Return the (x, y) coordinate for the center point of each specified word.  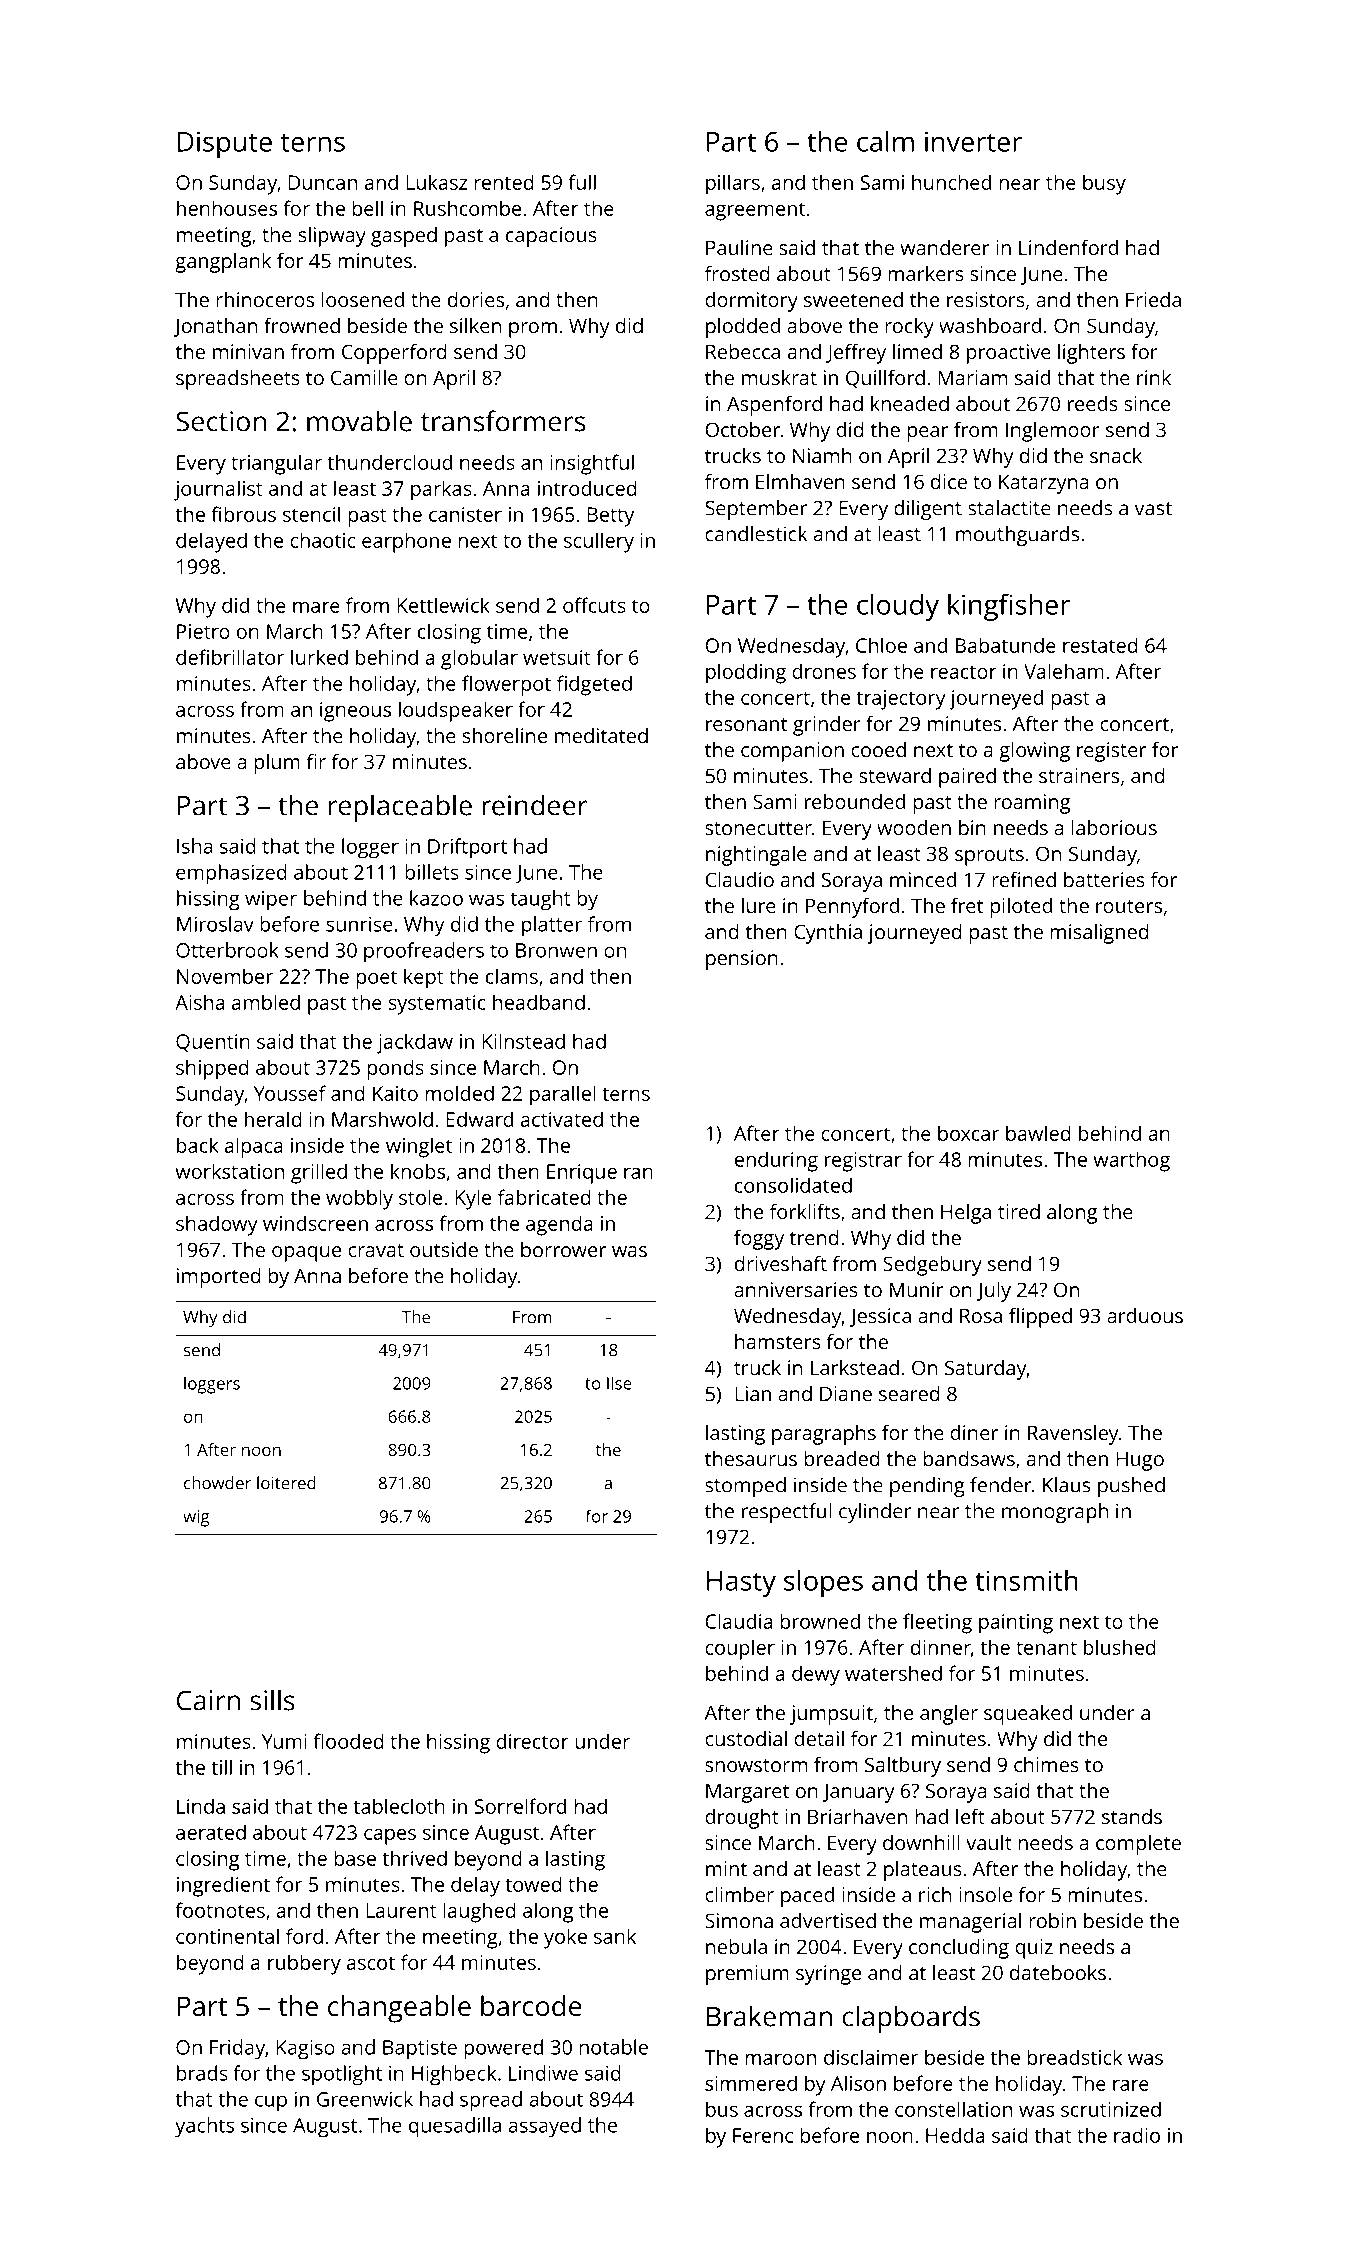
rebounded (855, 801)
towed (533, 1884)
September (756, 510)
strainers (1079, 775)
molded (459, 1093)
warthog (1131, 1161)
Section (221, 421)
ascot (371, 1963)
